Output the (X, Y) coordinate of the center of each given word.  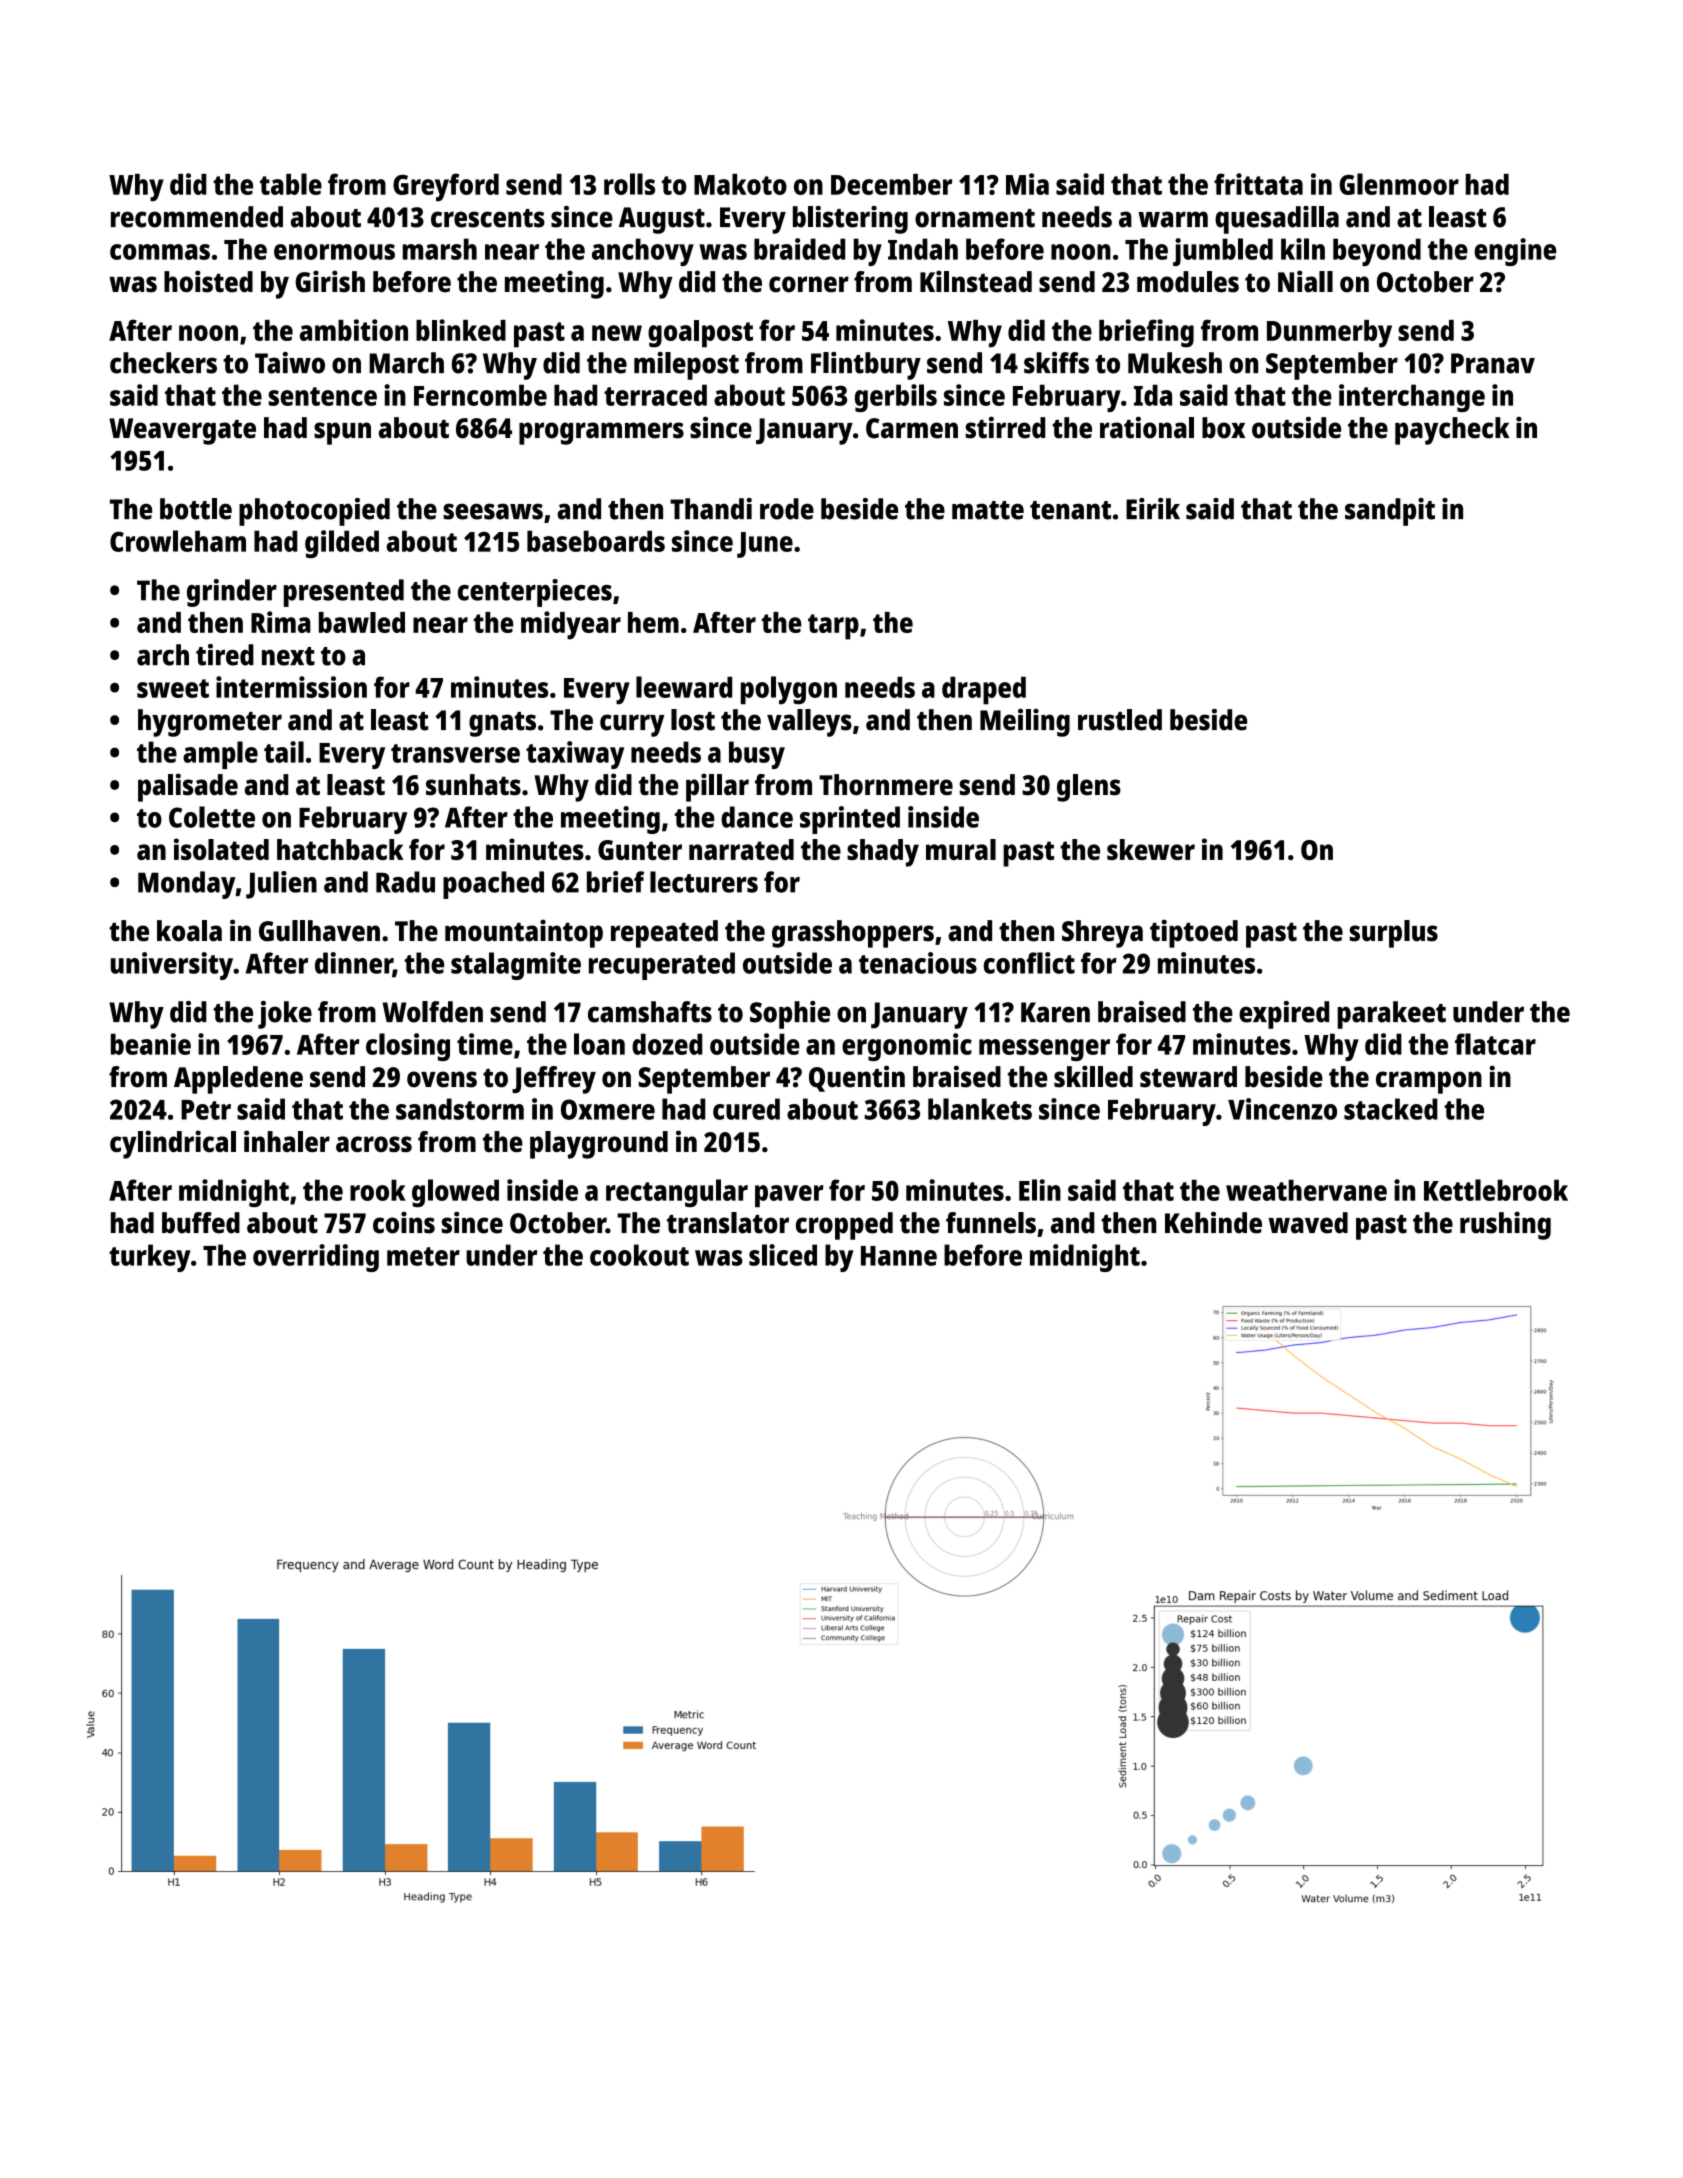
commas (160, 252)
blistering (850, 220)
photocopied (314, 512)
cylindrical (173, 1144)
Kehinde (1213, 1223)
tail (284, 752)
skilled (1093, 1076)
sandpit (1390, 512)
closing (408, 1047)
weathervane (1306, 1190)
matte (988, 510)
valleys (809, 723)
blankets (980, 1109)
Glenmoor (1399, 184)
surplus (1394, 934)
